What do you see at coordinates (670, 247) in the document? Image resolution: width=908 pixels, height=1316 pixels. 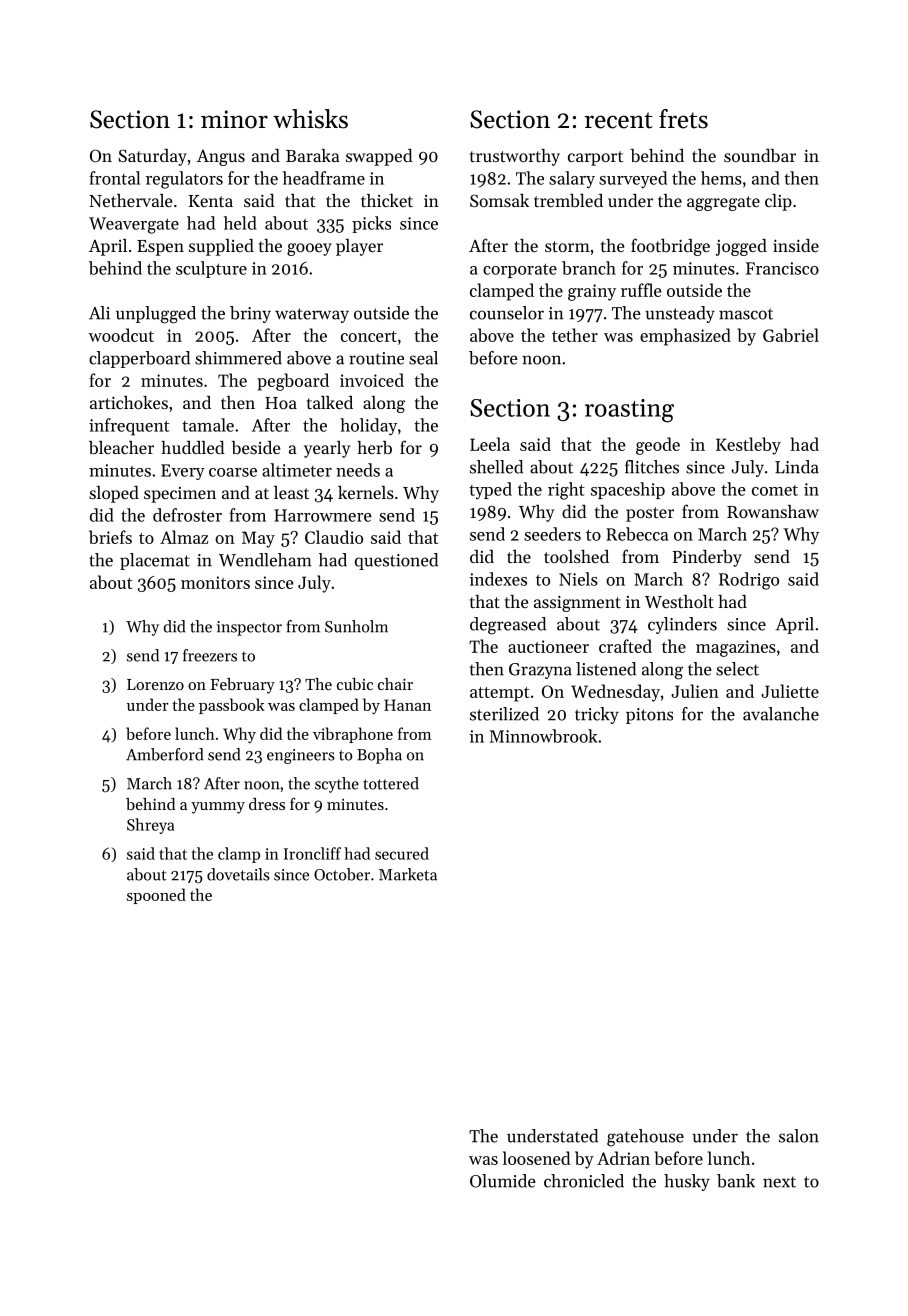 I see `footbridge` at bounding box center [670, 247].
